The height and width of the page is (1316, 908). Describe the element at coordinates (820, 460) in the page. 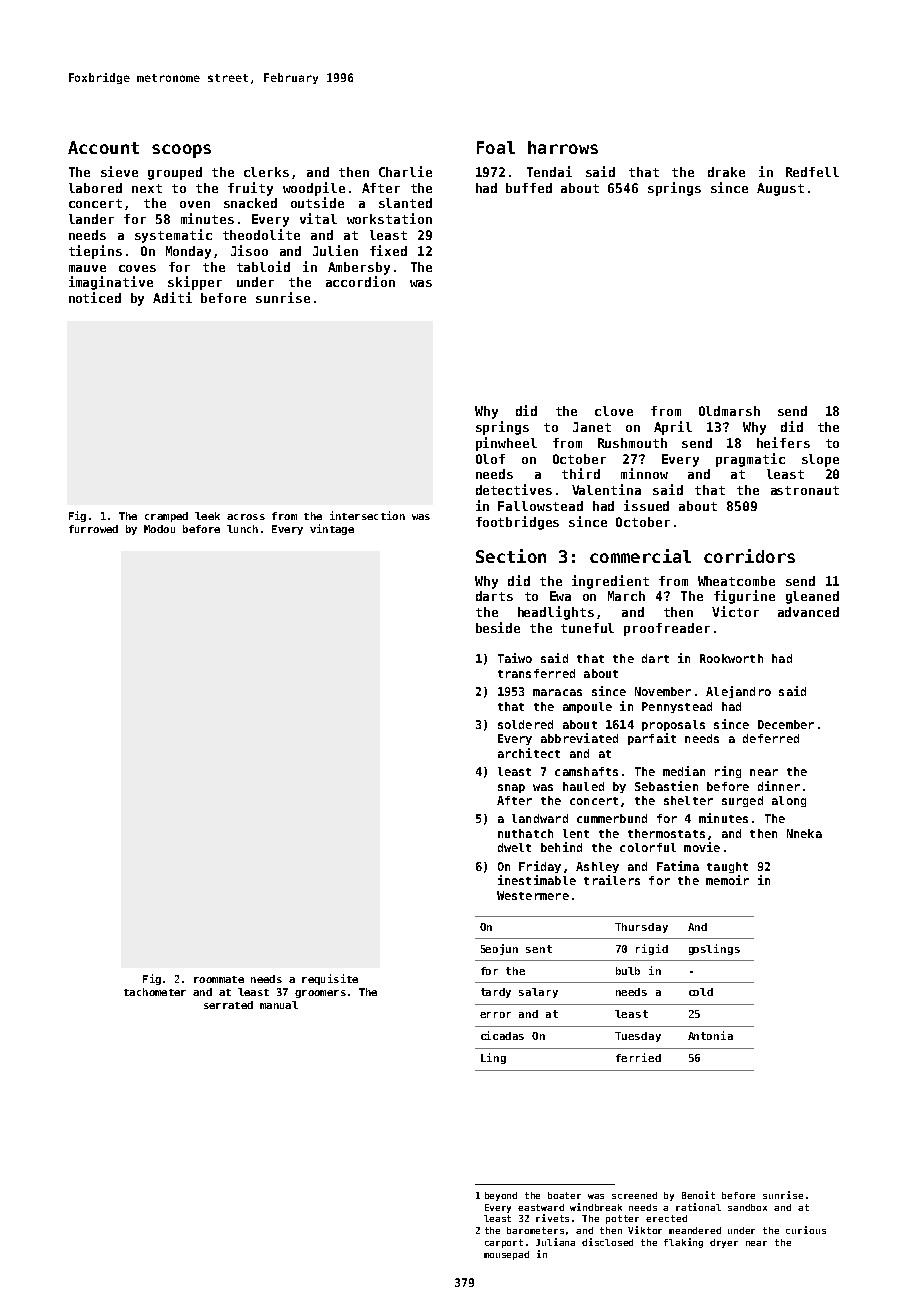

I see `slope` at that location.
